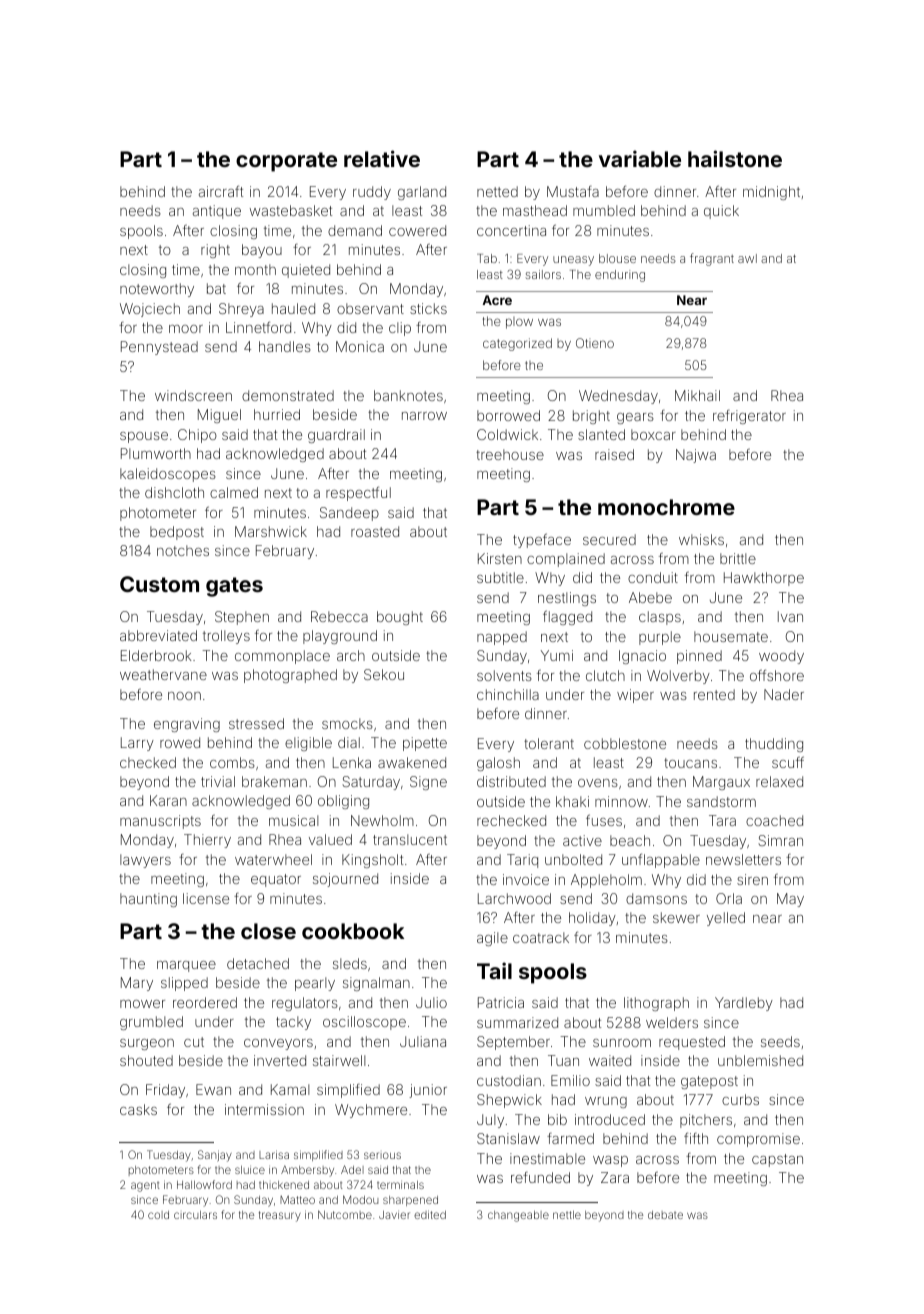  What do you see at coordinates (194, 1042) in the document?
I see `cut` at bounding box center [194, 1042].
